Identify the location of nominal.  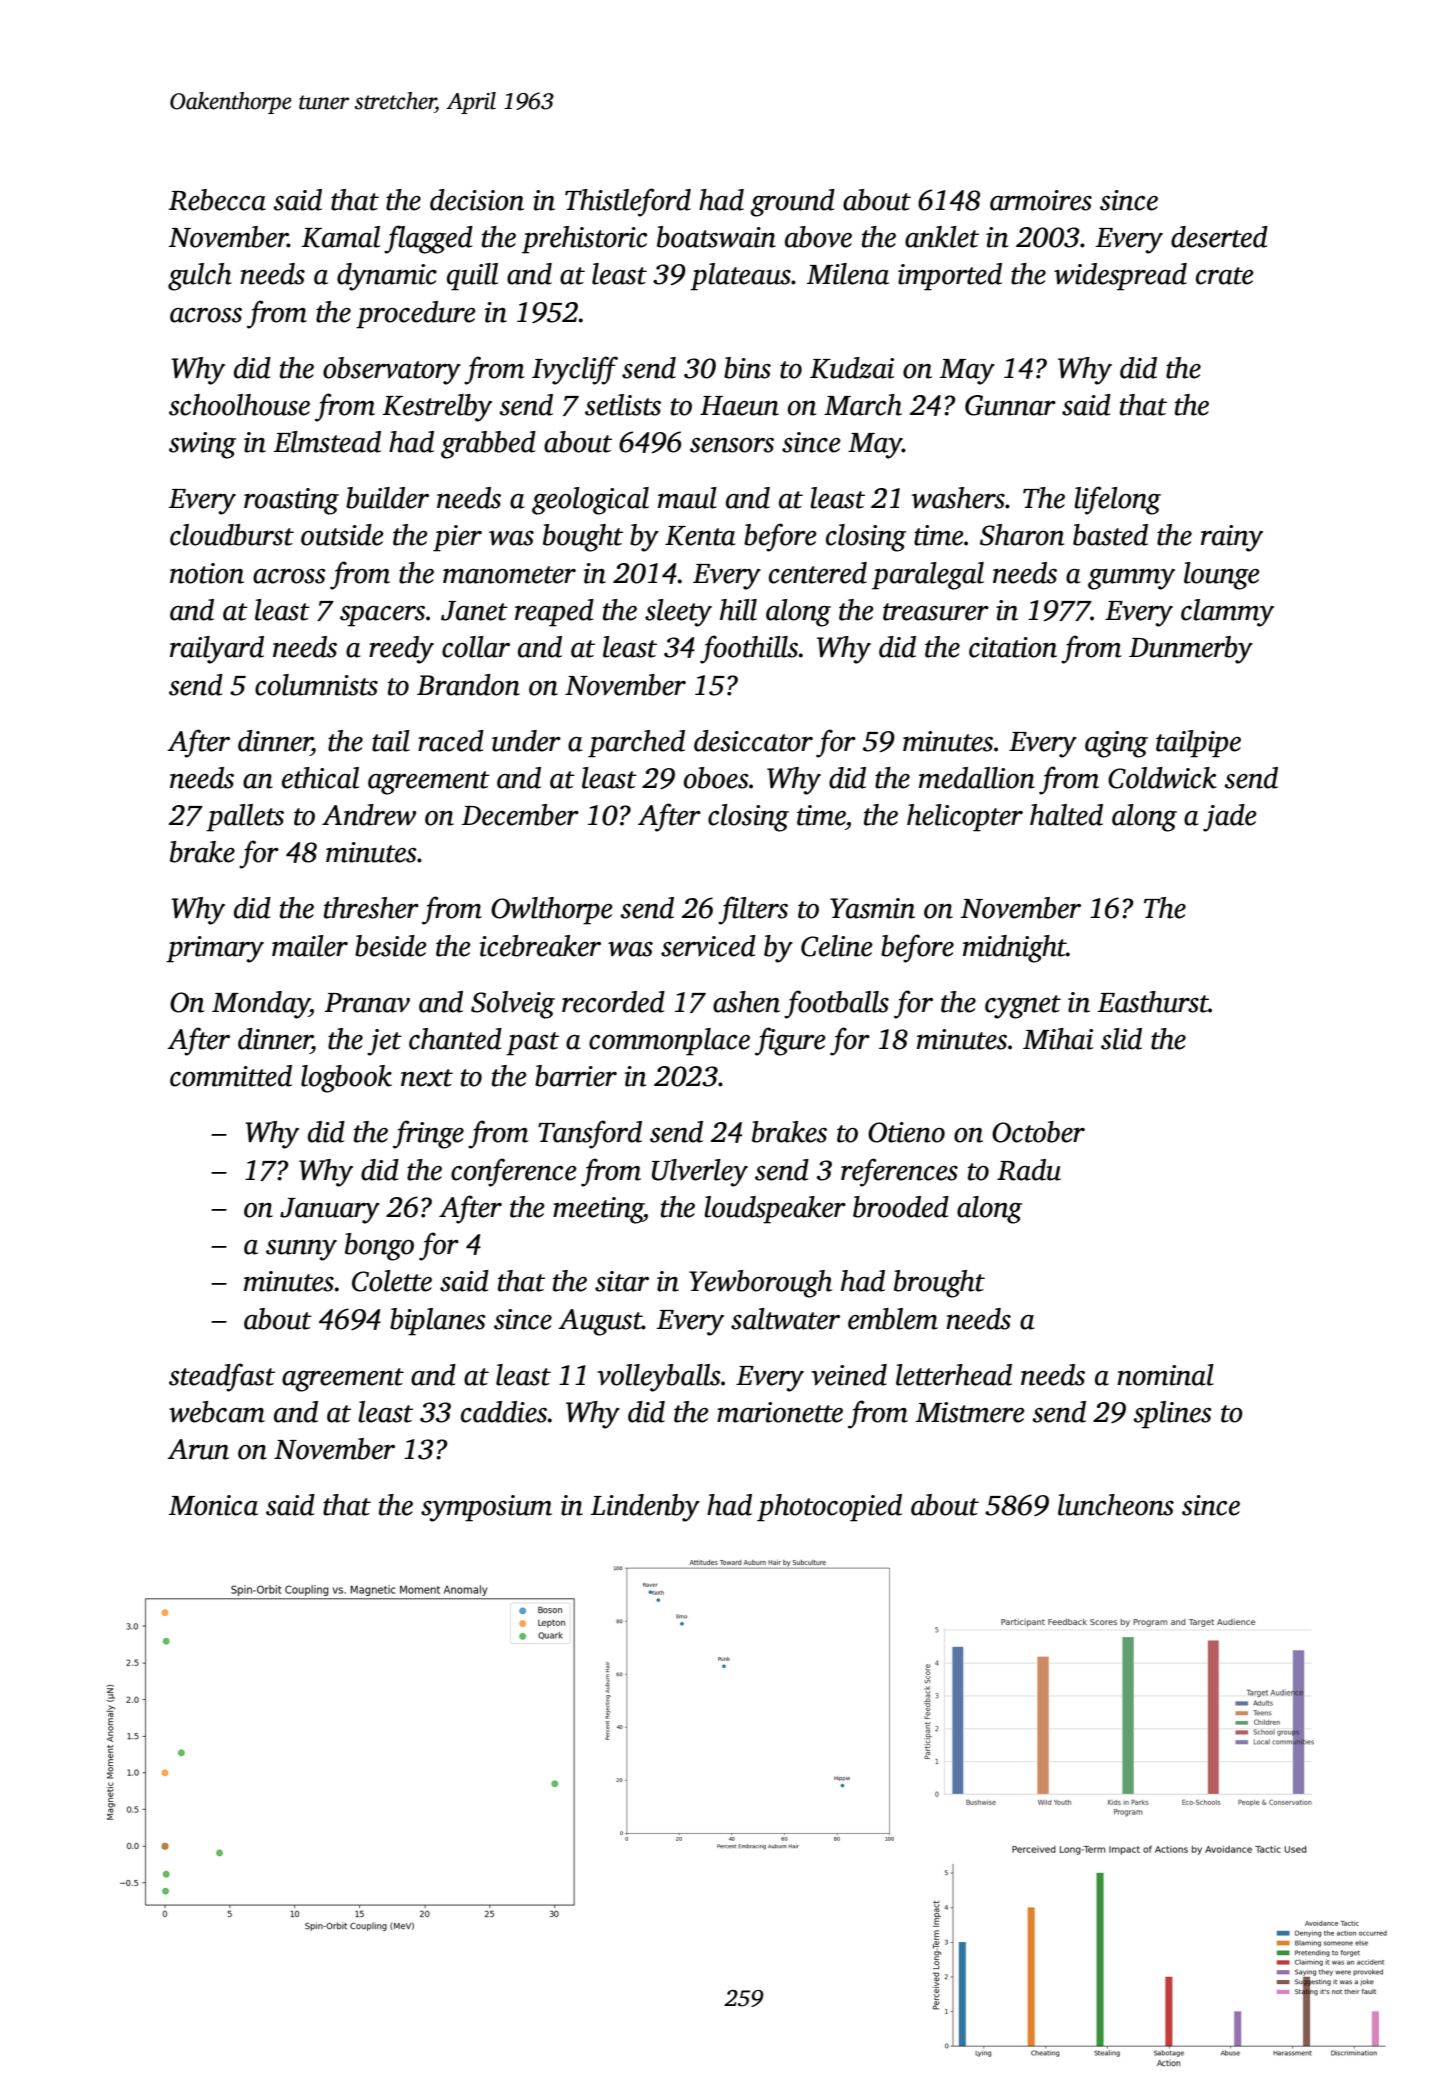
(1165, 1375).
